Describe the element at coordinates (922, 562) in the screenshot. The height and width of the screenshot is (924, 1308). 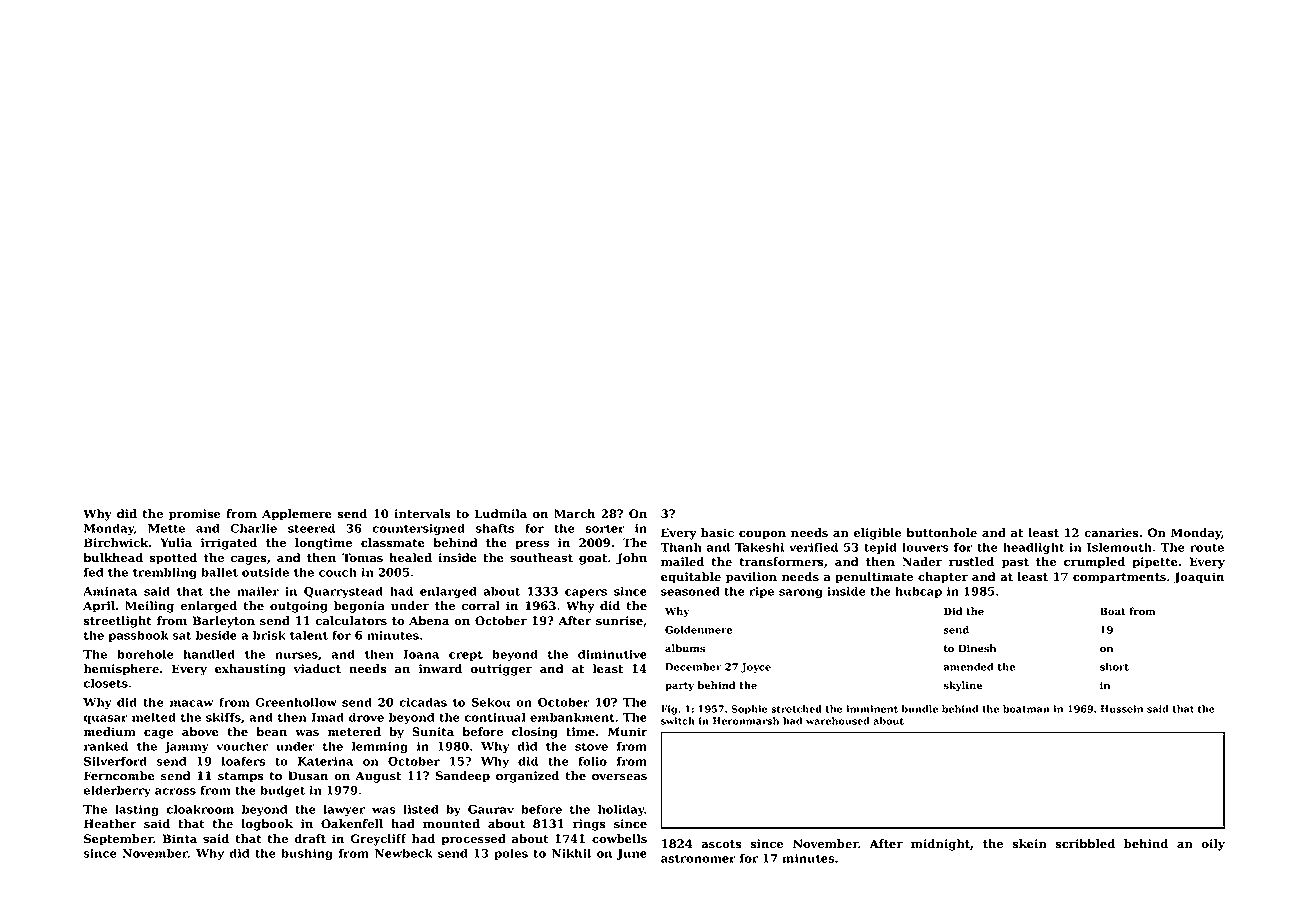
I see `Nader` at that location.
